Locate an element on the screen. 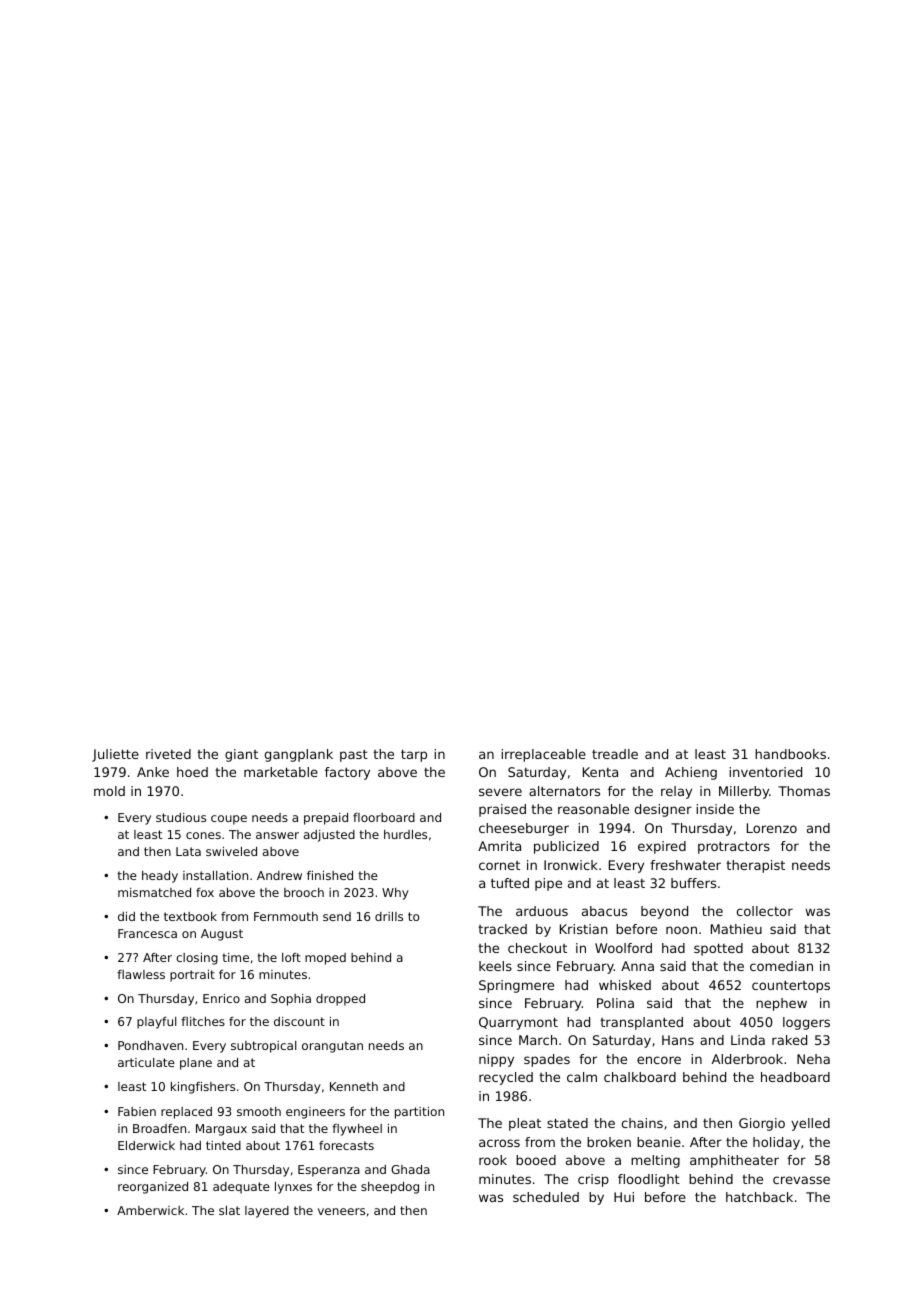 This screenshot has height=1308, width=924. closing is located at coordinates (197, 959).
